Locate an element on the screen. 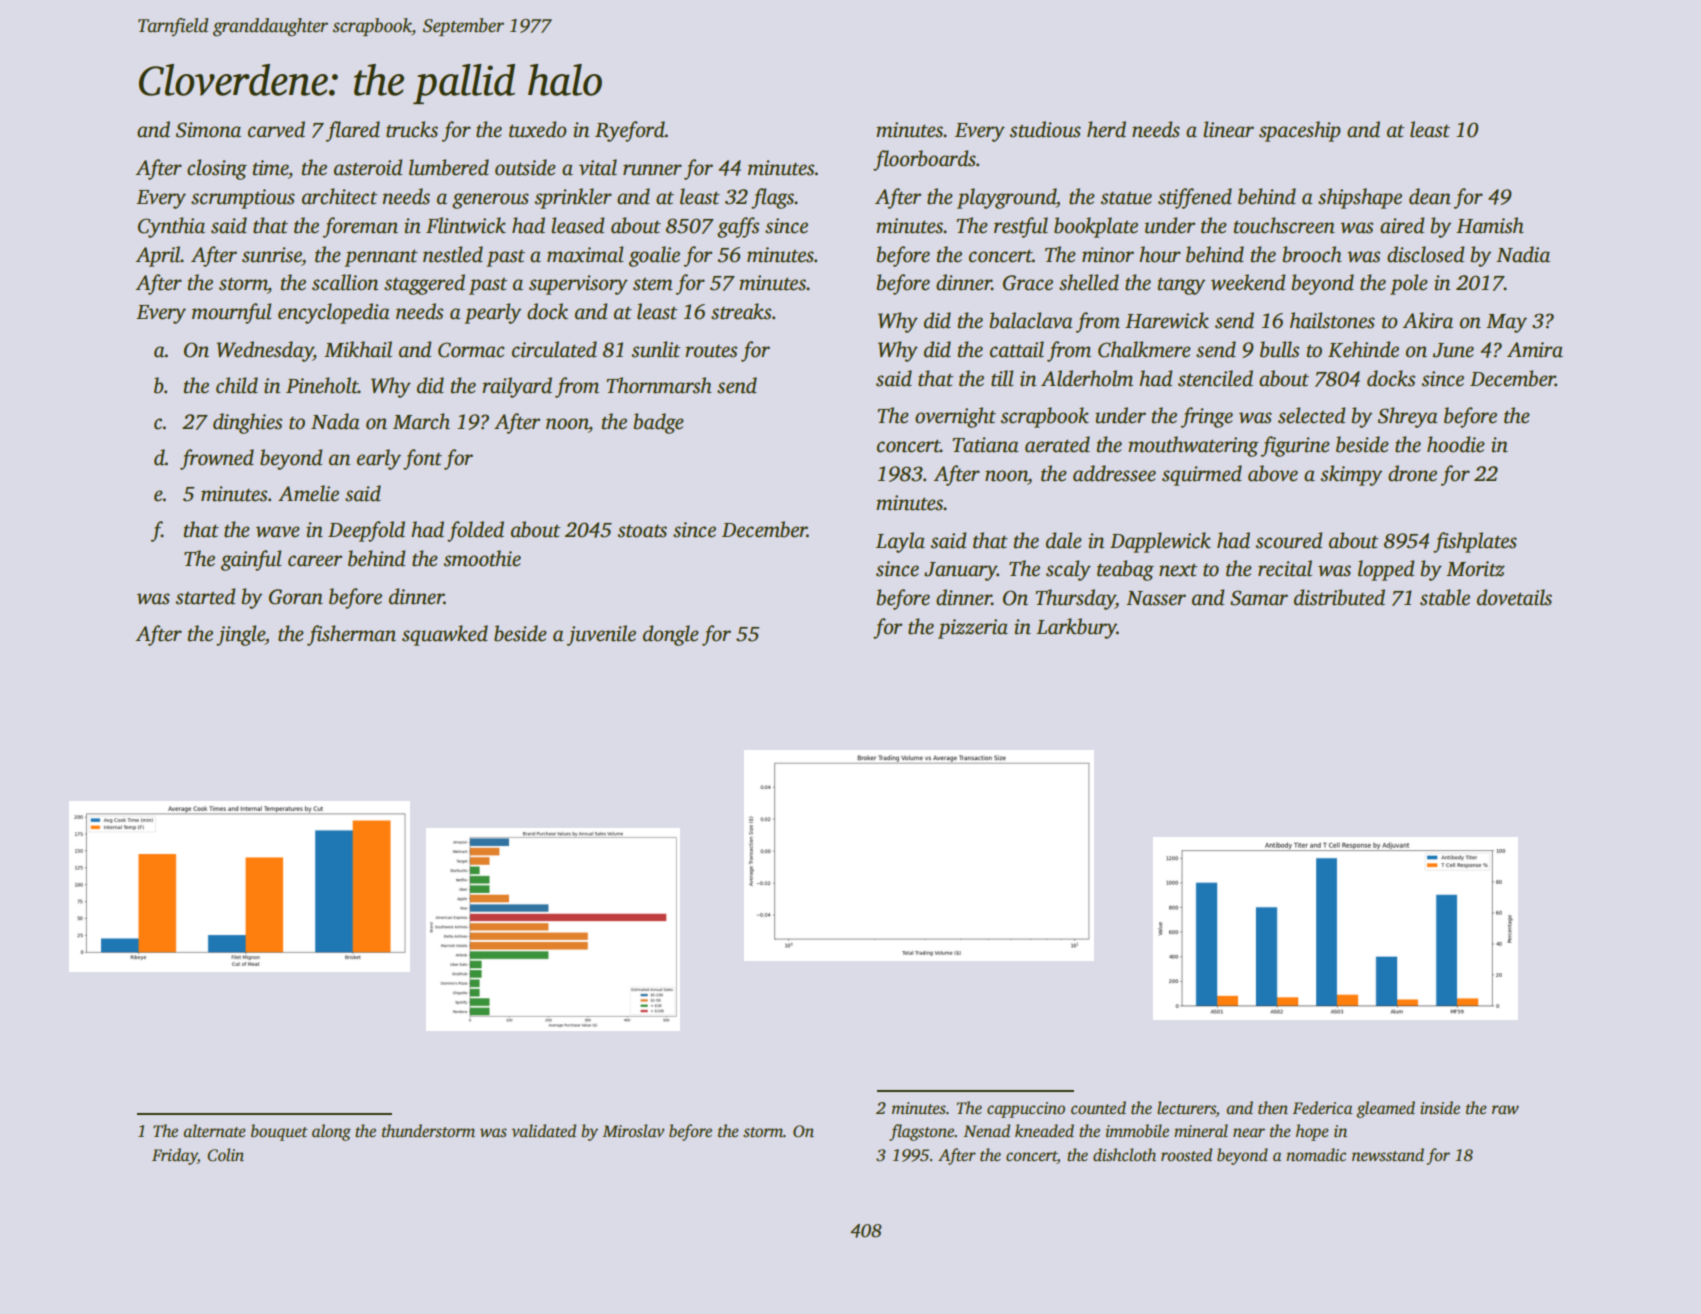  dongle is located at coordinates (671, 635).
